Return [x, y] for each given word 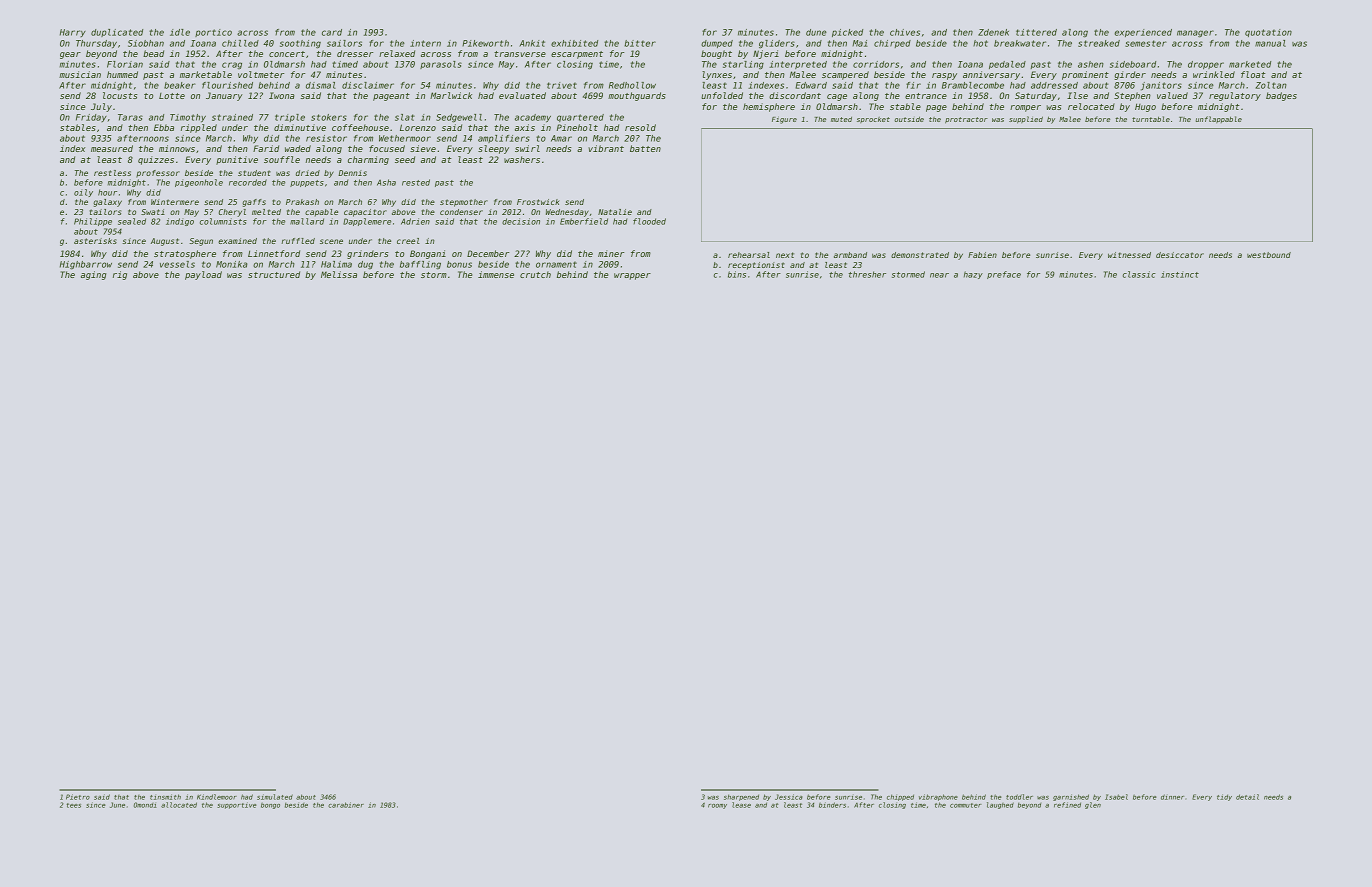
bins [737, 274]
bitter [640, 43]
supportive [236, 805]
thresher [867, 274]
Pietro [78, 797]
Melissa [339, 274]
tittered [1036, 32]
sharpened [741, 797]
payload [203, 275]
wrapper [632, 276]
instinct [1180, 274]
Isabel [1116, 797]
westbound [1269, 255]
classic [1139, 274]
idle [180, 32]
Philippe [93, 222]
